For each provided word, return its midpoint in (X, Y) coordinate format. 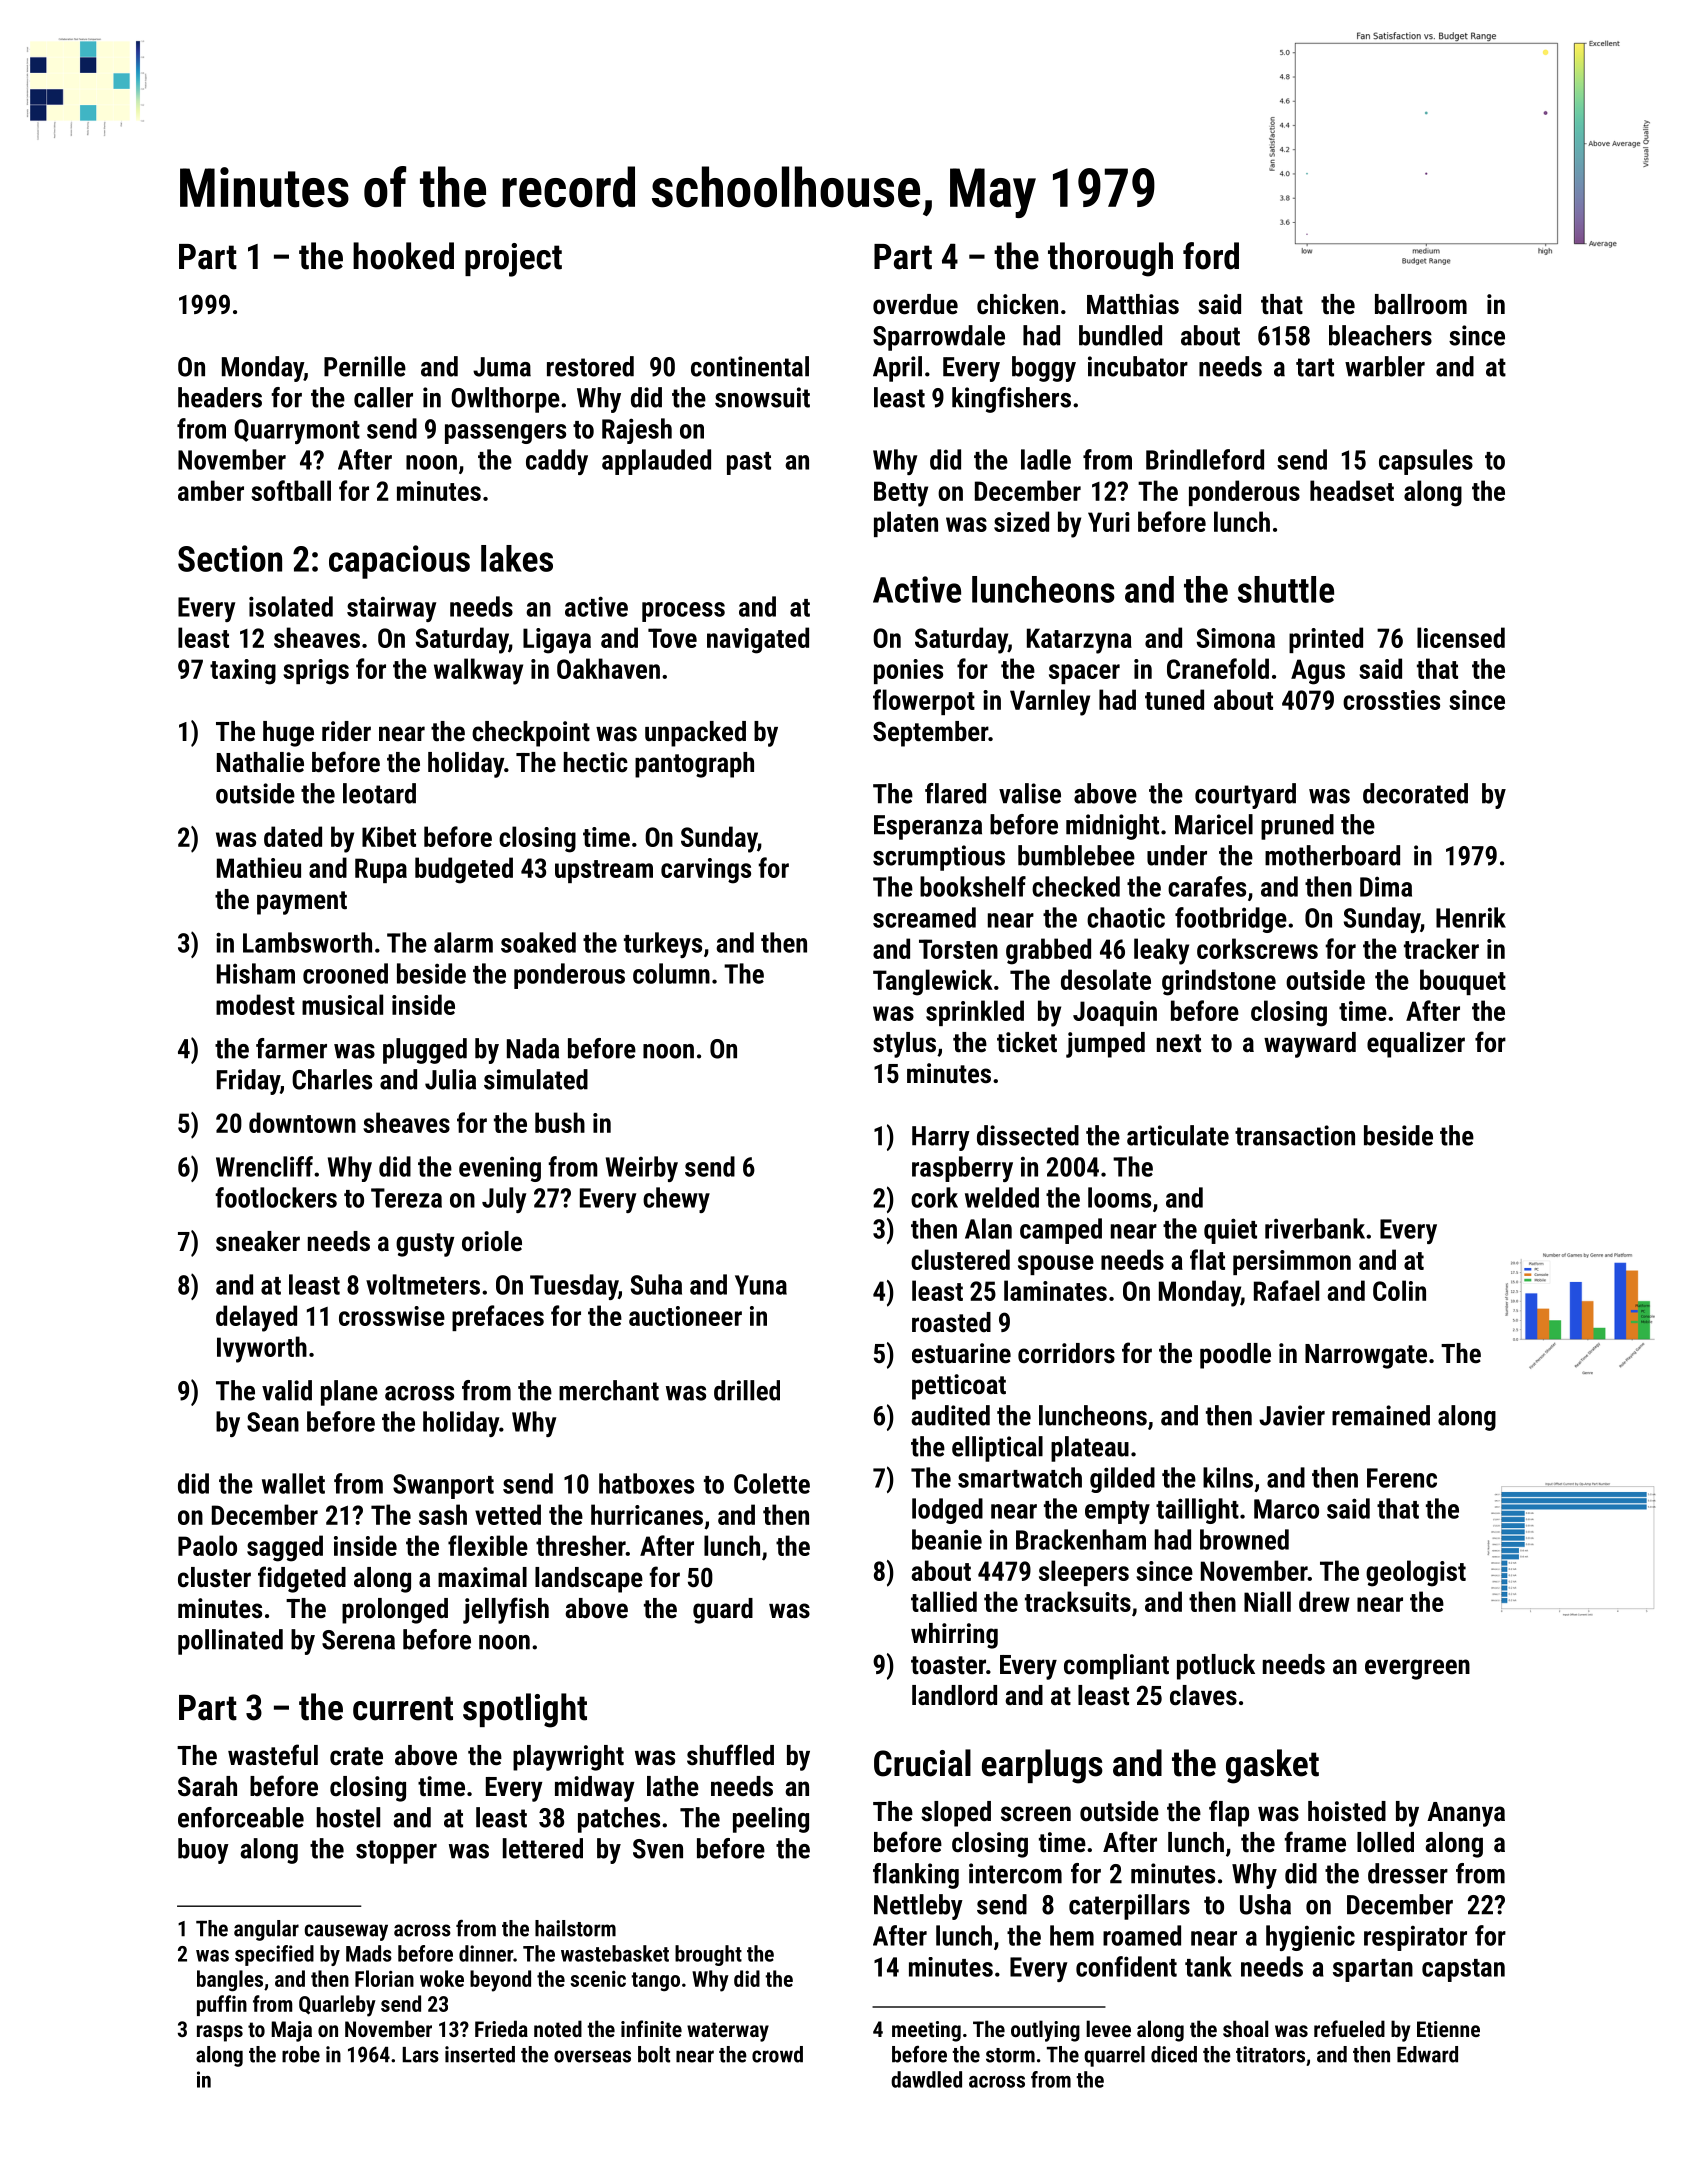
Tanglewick (933, 982)
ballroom (1421, 304)
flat (1207, 1259)
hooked (403, 256)
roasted (951, 1322)
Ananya (1466, 1814)
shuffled (730, 1755)
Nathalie (260, 762)
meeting (926, 2031)
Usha (1265, 1904)
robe (301, 2054)
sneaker (258, 1241)
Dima (1386, 887)
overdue (915, 304)
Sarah (207, 1786)
